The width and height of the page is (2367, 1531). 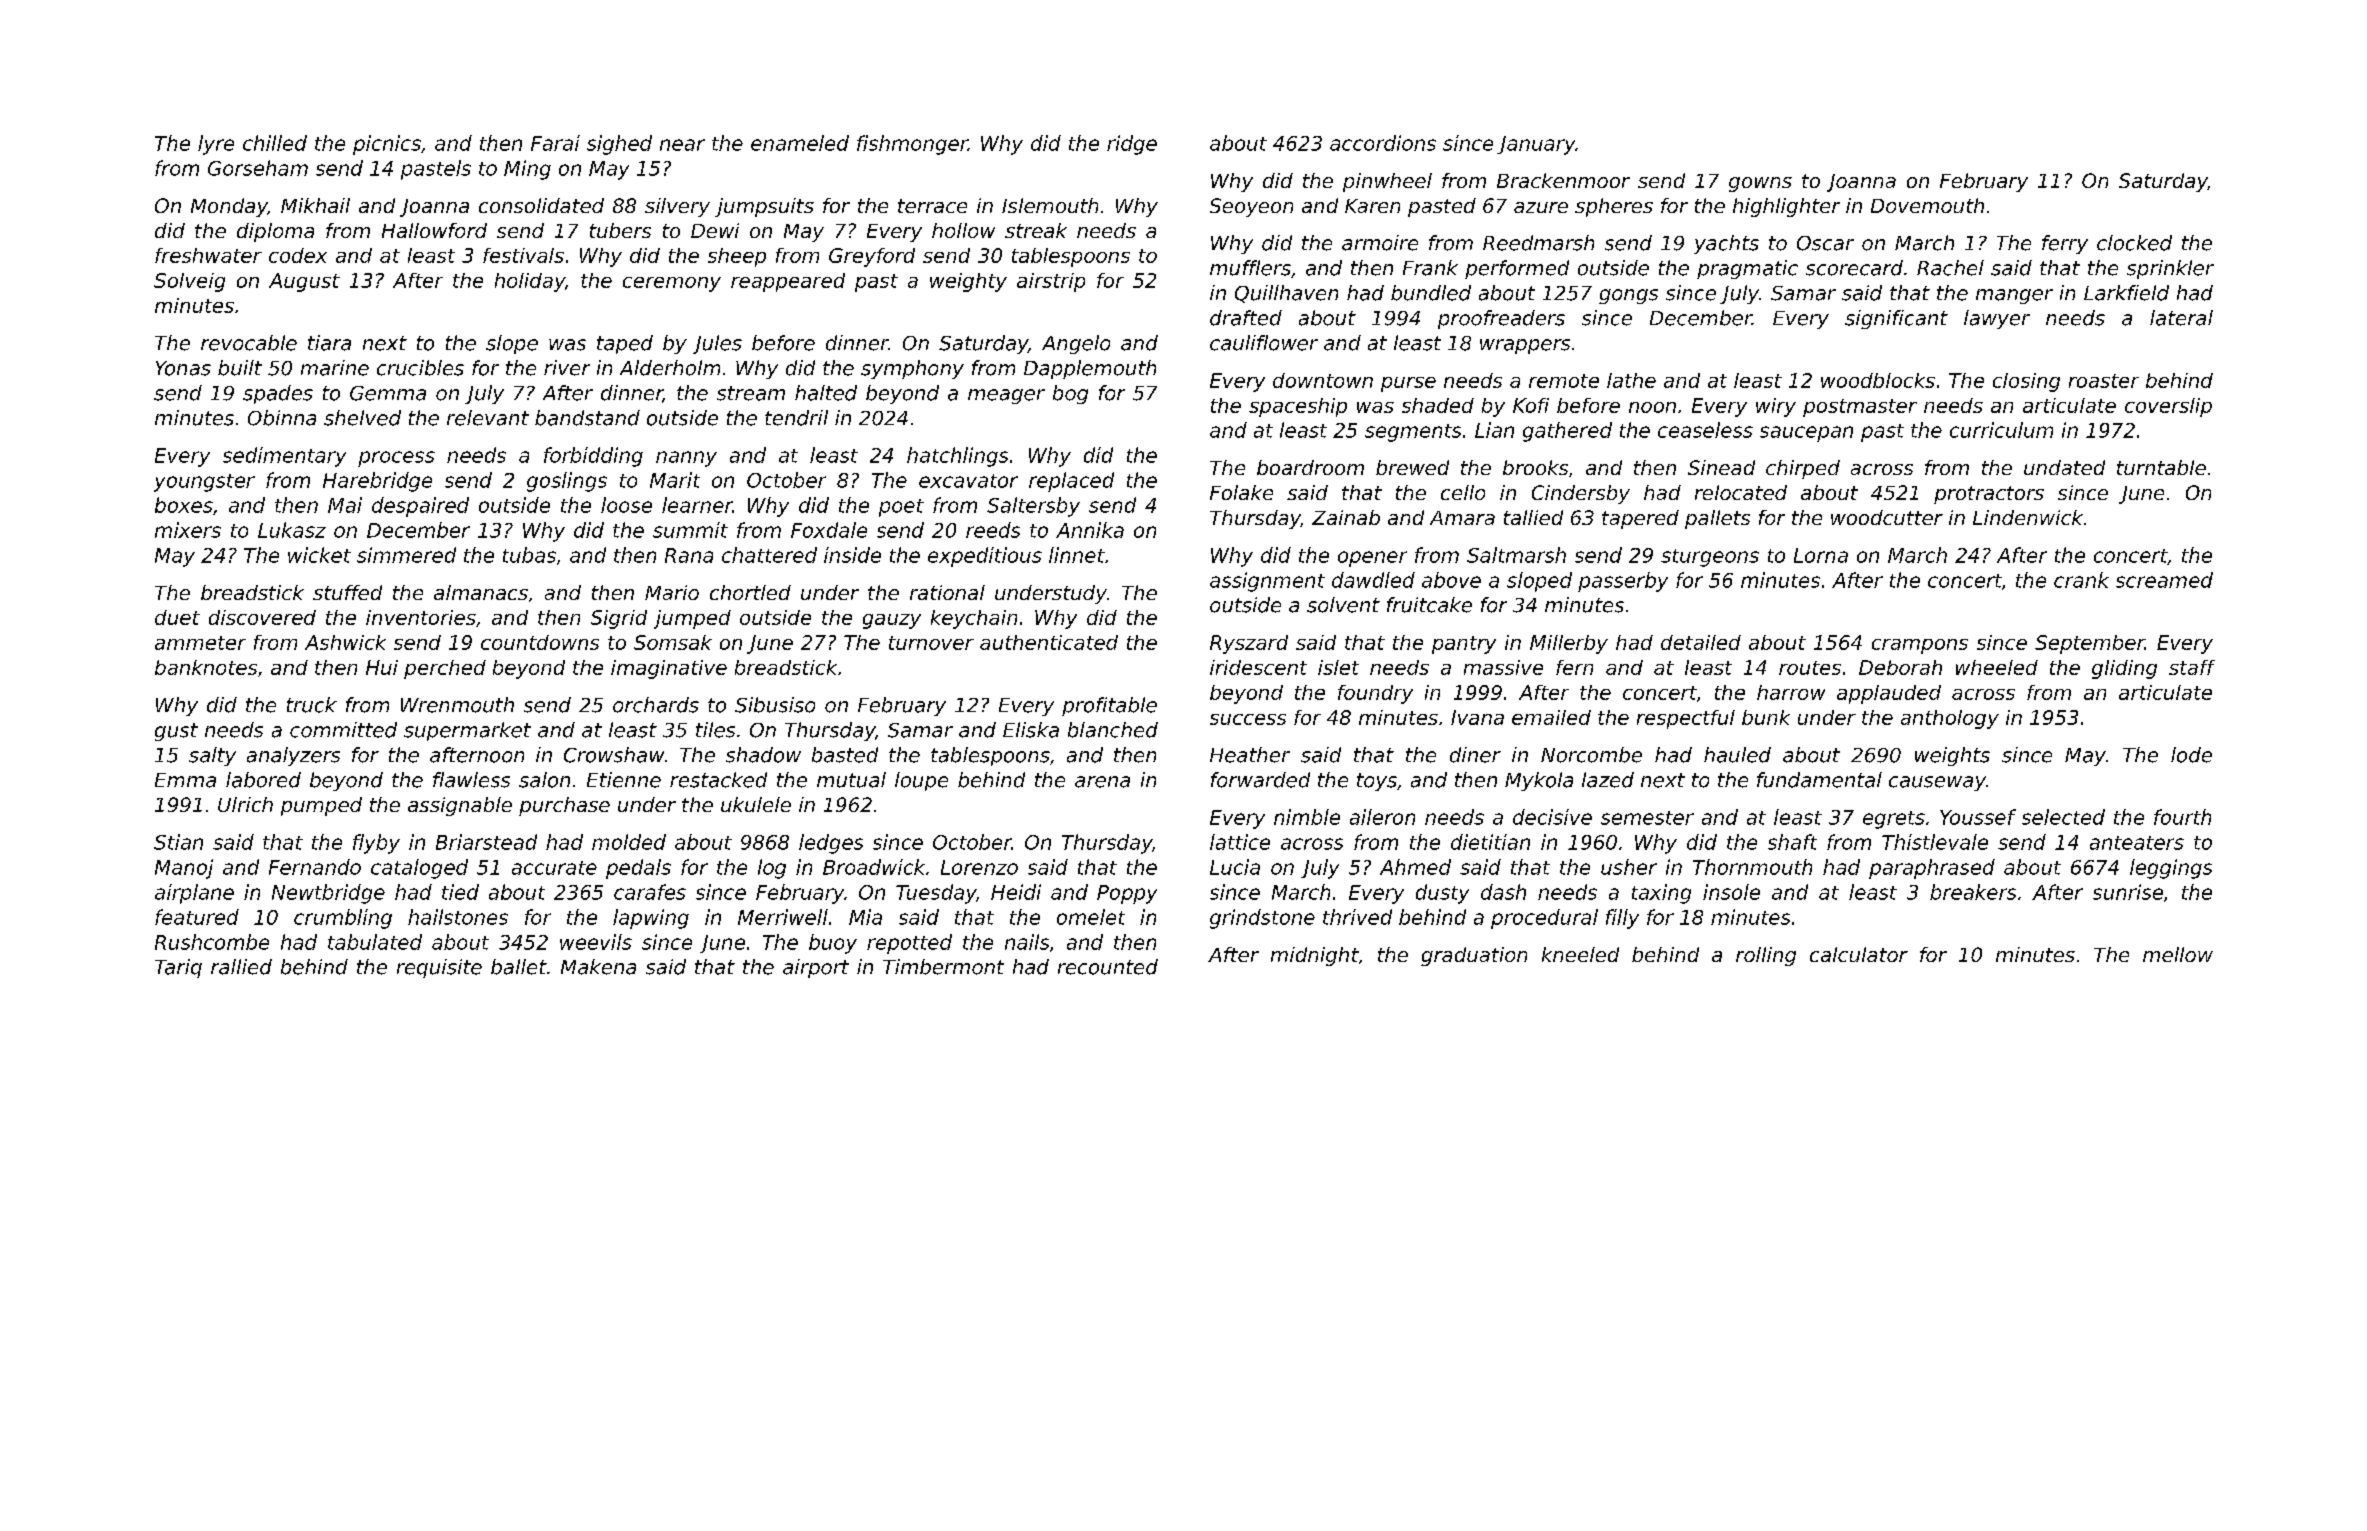 What do you see at coordinates (1249, 644) in the page?
I see `Ryszard` at bounding box center [1249, 644].
